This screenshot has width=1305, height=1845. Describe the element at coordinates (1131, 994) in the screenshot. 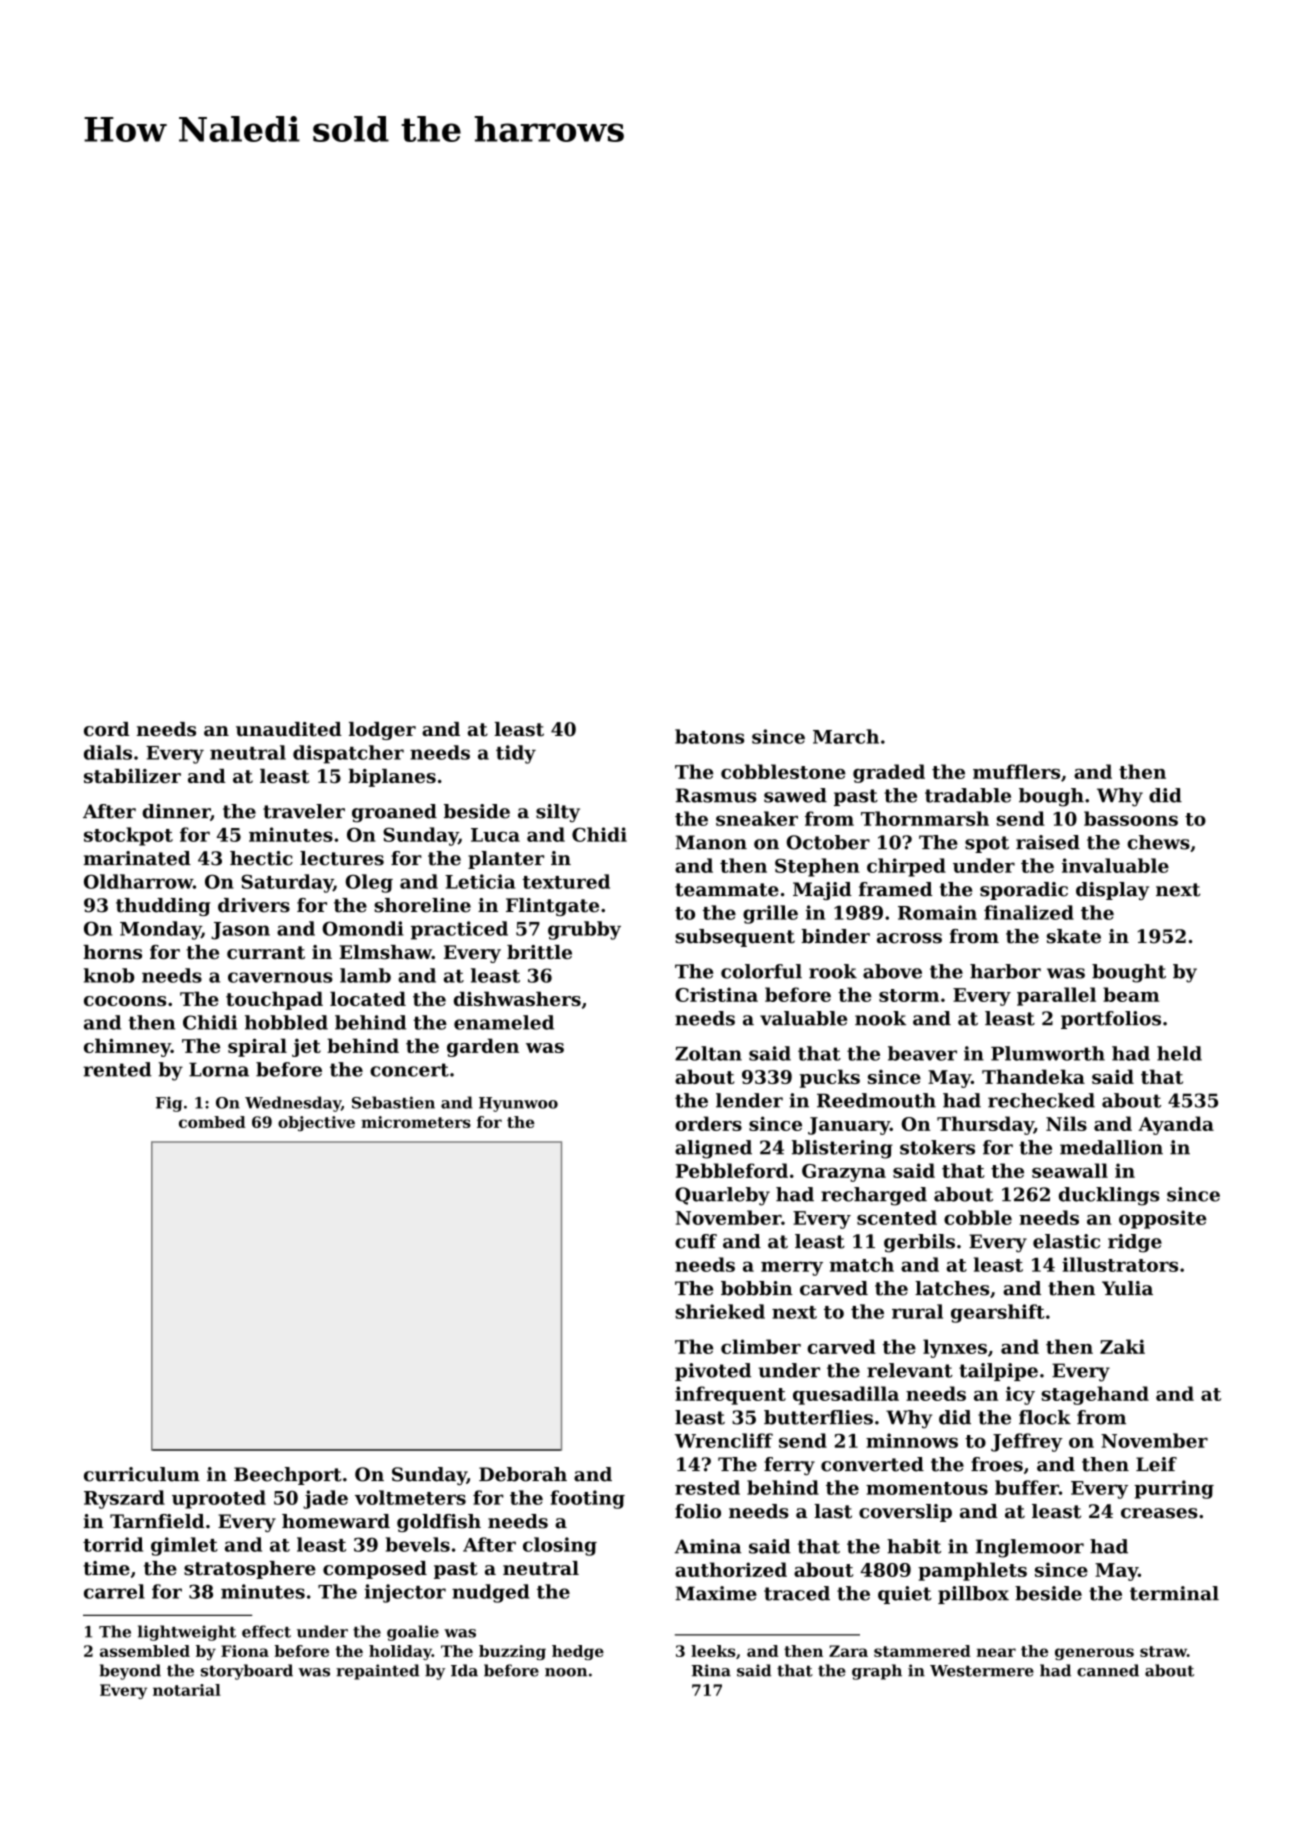

I see `beam` at that location.
